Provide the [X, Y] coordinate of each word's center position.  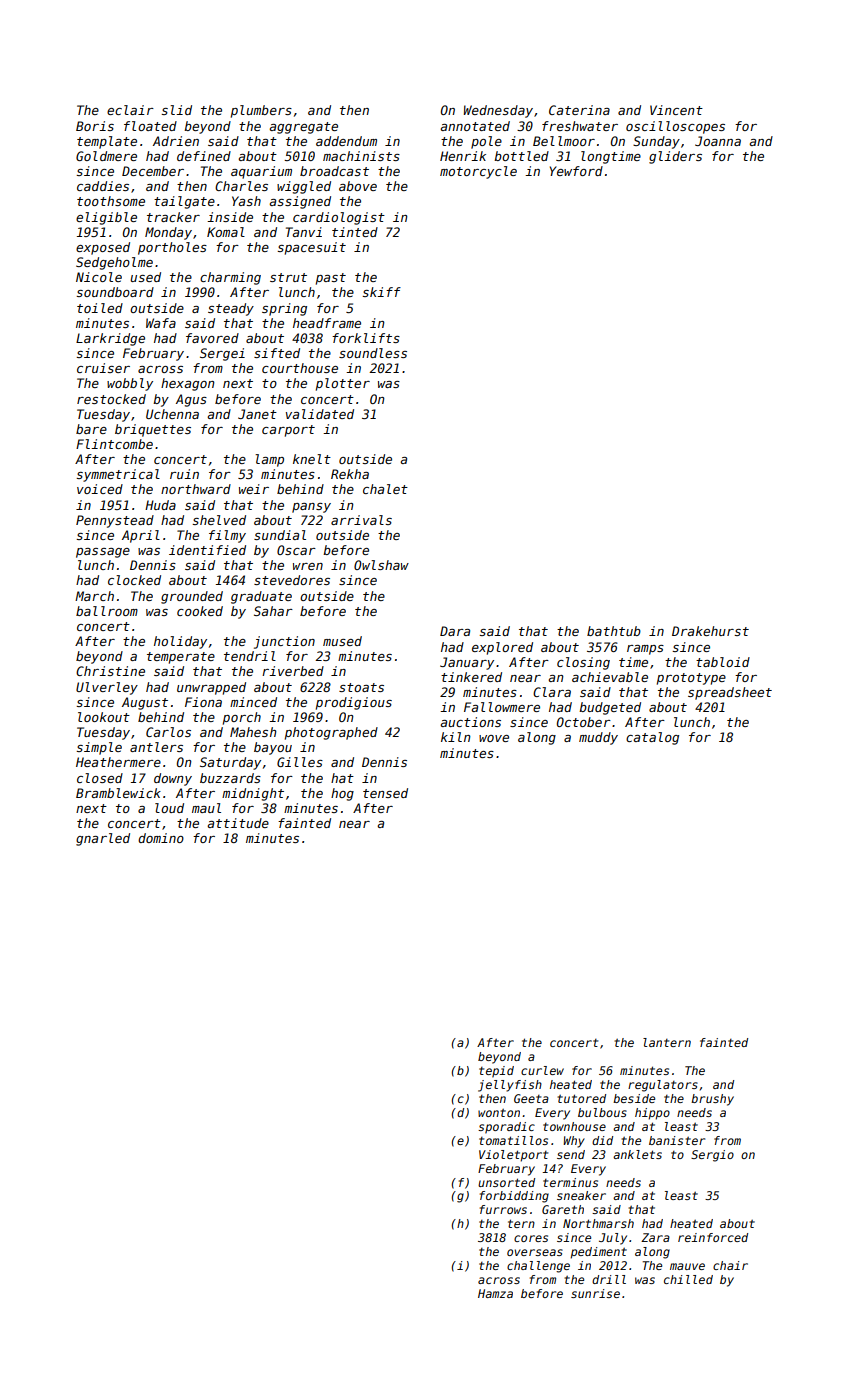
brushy [712, 1100]
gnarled [103, 839]
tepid [496, 1072]
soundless [373, 353]
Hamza [495, 1293]
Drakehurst [710, 631]
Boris [95, 126]
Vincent [676, 110]
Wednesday [498, 111]
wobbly [130, 384]
